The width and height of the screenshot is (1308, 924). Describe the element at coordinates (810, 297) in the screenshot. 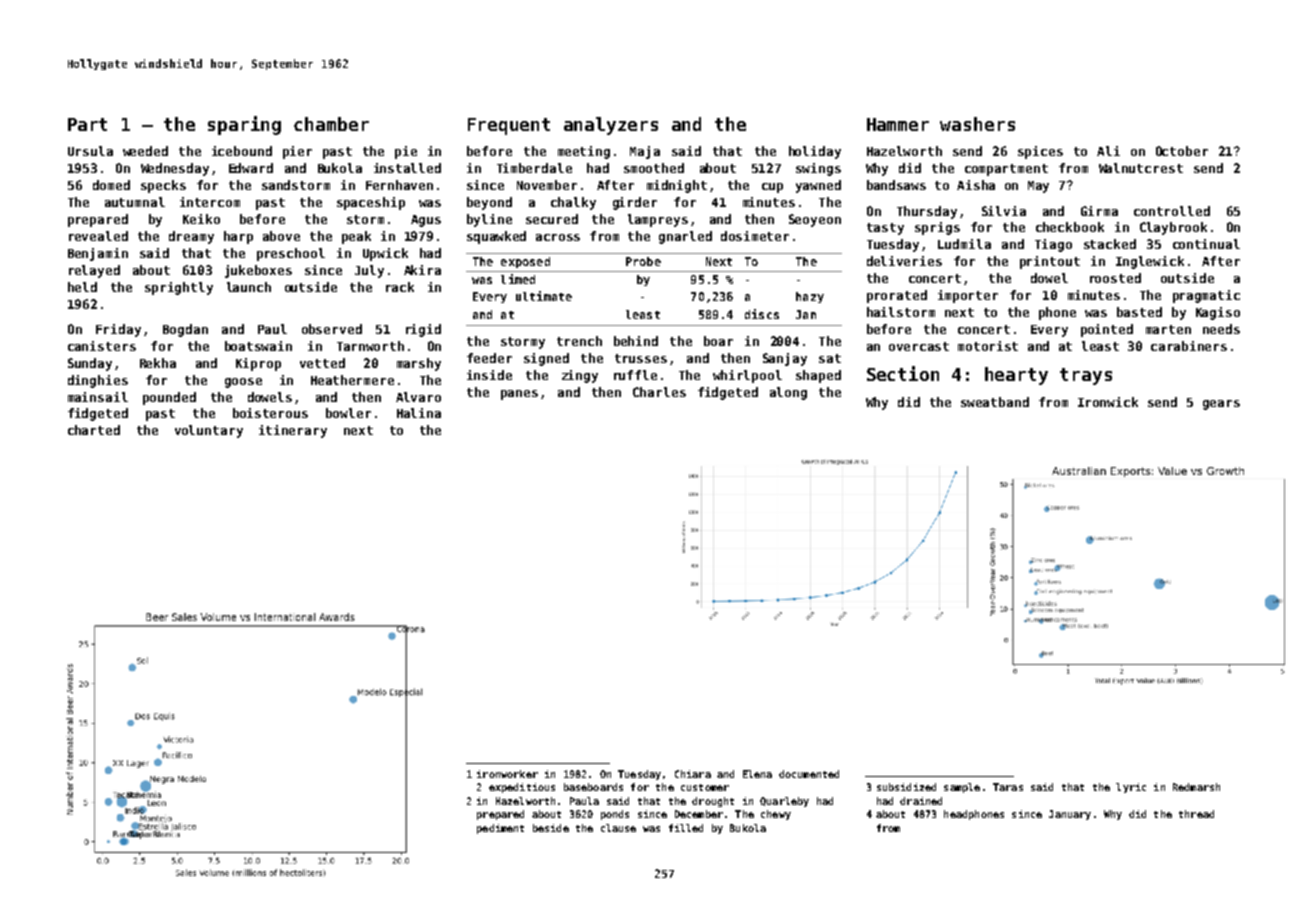

I see `hazy` at that location.
